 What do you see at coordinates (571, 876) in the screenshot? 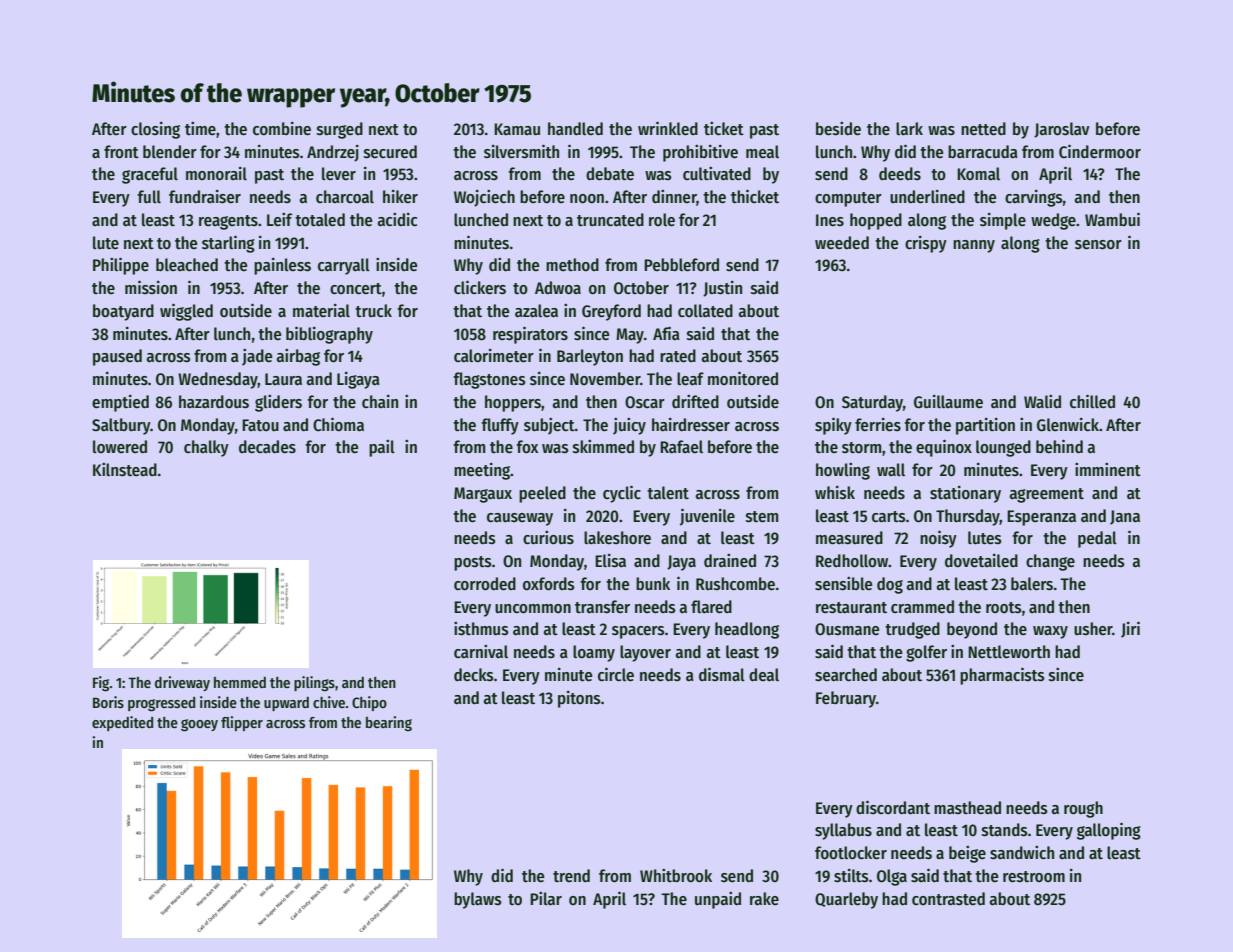
I see `trend` at bounding box center [571, 876].
